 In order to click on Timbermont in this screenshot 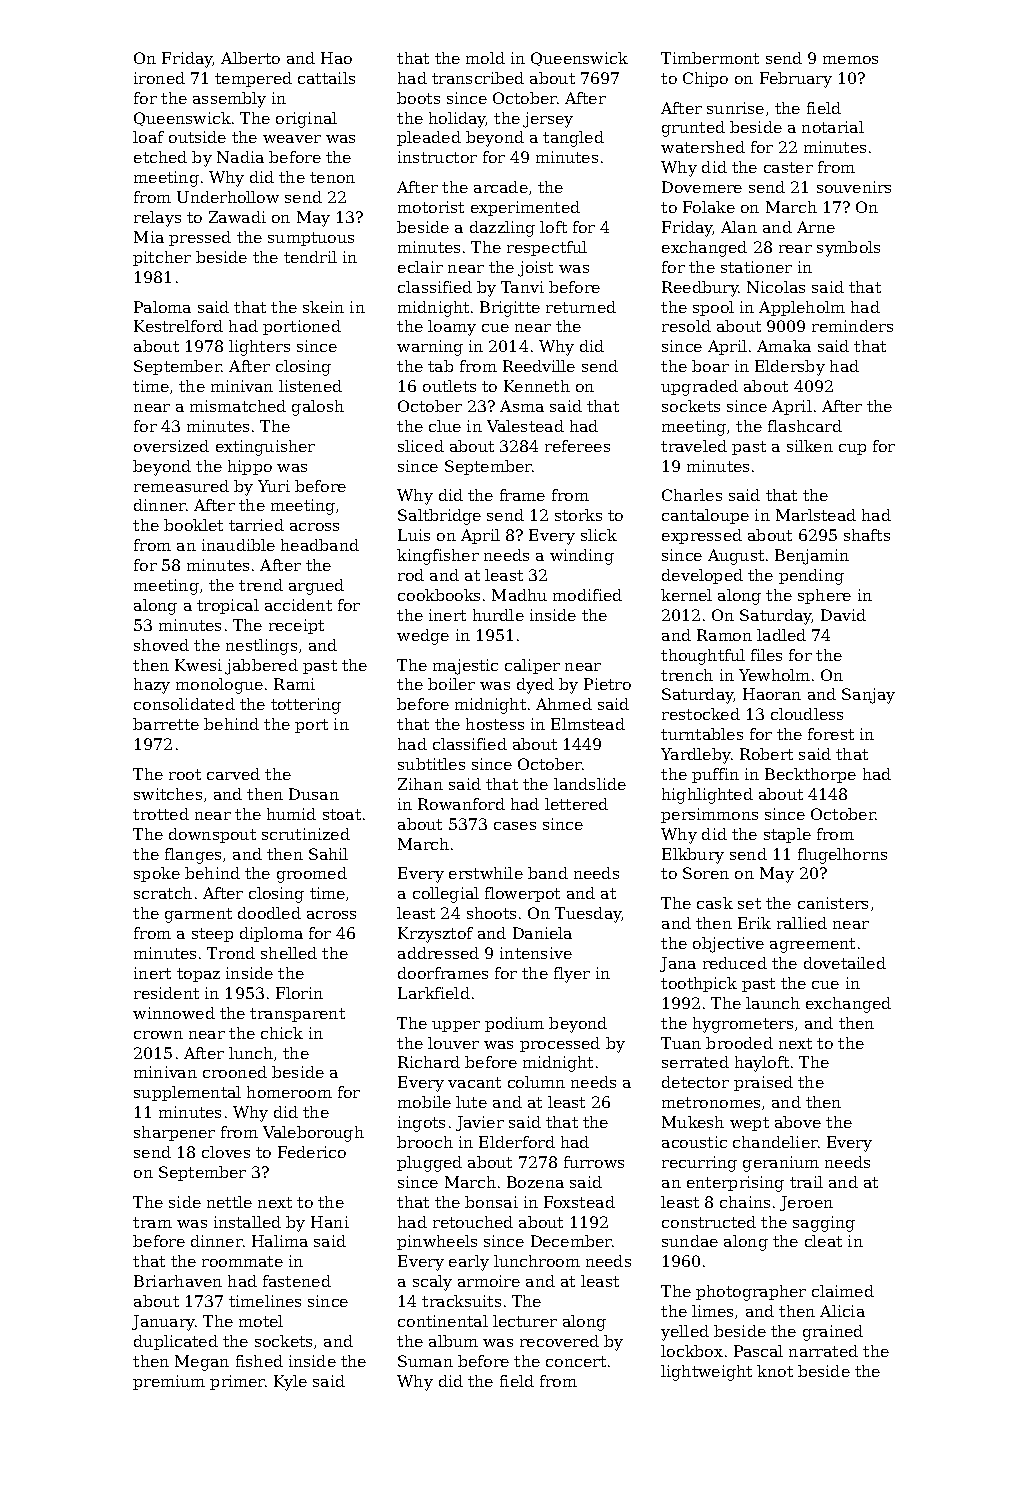, I will do `click(710, 58)`.
